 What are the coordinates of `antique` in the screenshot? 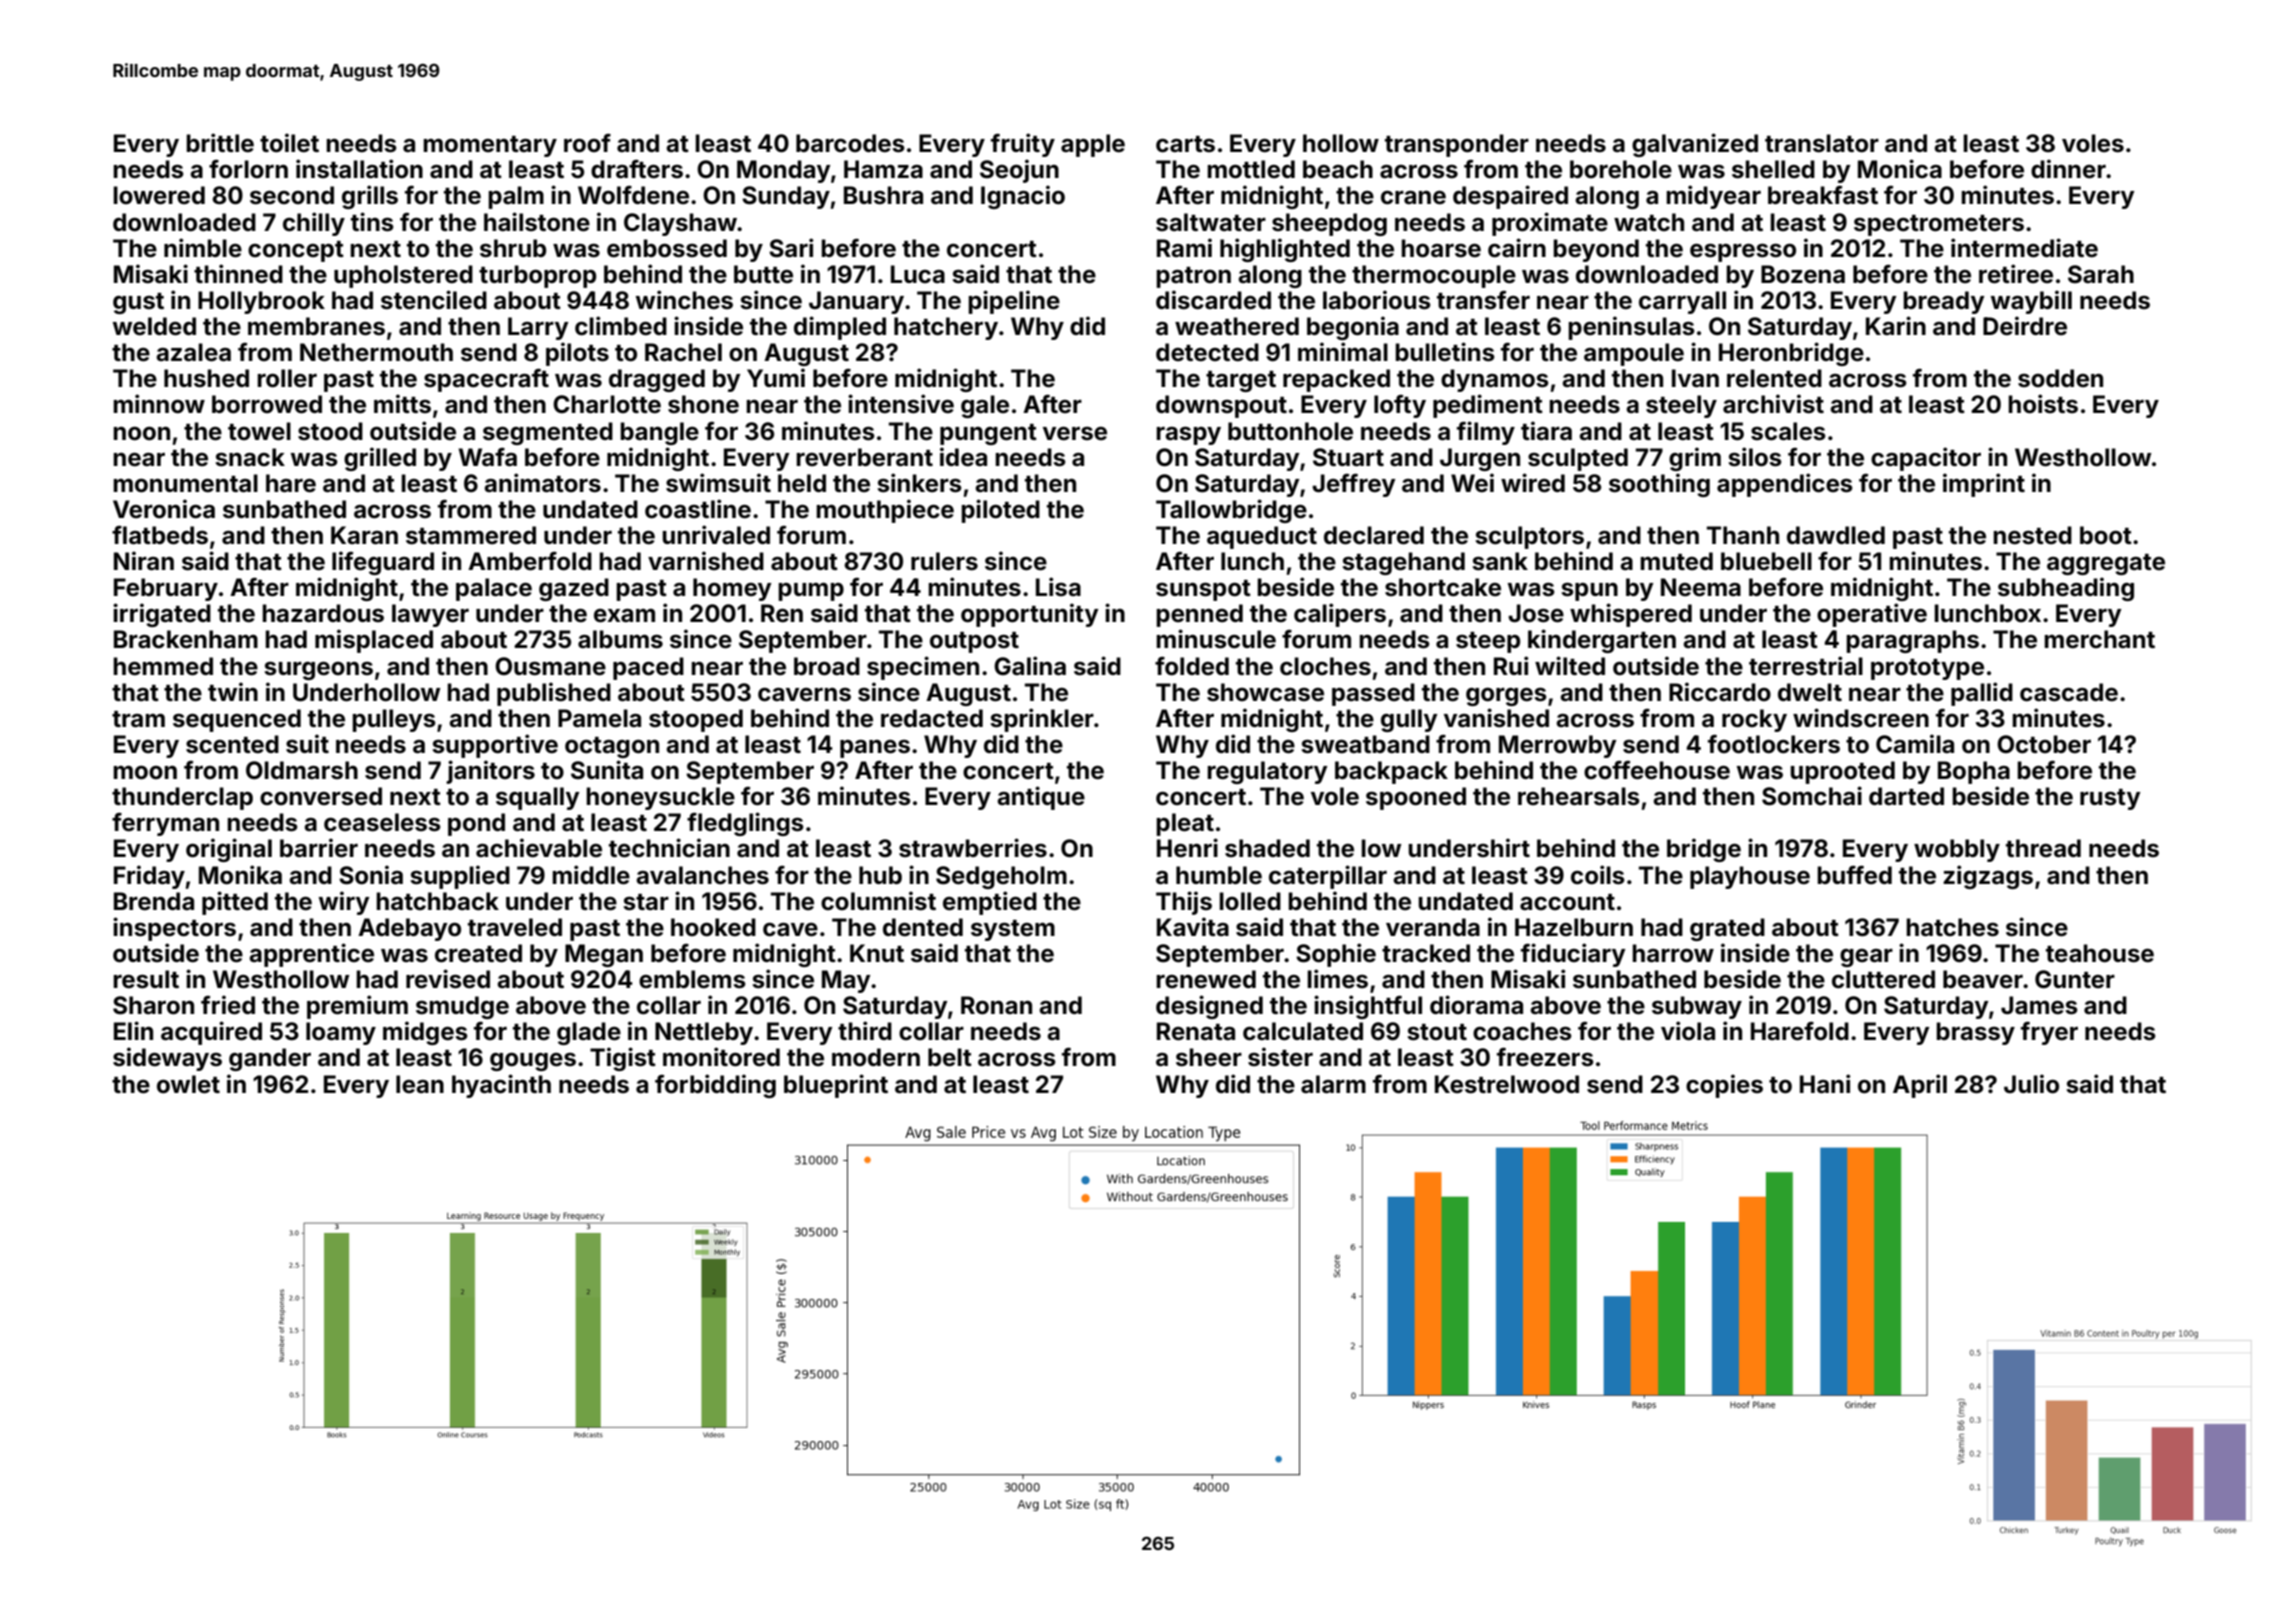 It's located at (1041, 798).
